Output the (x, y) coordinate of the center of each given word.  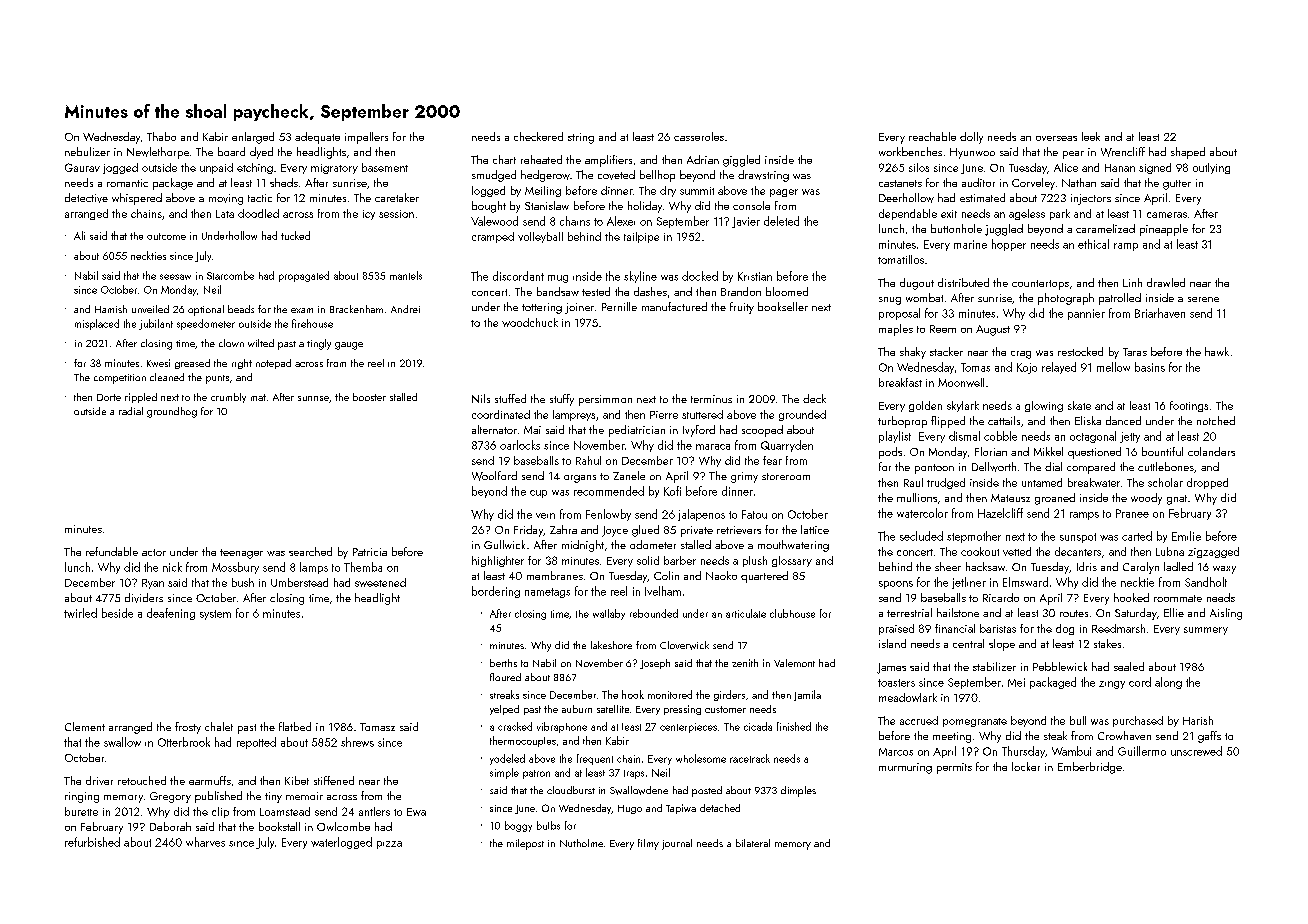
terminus (711, 399)
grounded (802, 415)
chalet (219, 726)
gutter (1177, 185)
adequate (317, 138)
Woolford (494, 476)
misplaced (97, 324)
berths (503, 663)
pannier (1086, 314)
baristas (998, 628)
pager (784, 193)
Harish (1198, 720)
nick (172, 567)
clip (220, 812)
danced (1123, 420)
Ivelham (663, 591)
